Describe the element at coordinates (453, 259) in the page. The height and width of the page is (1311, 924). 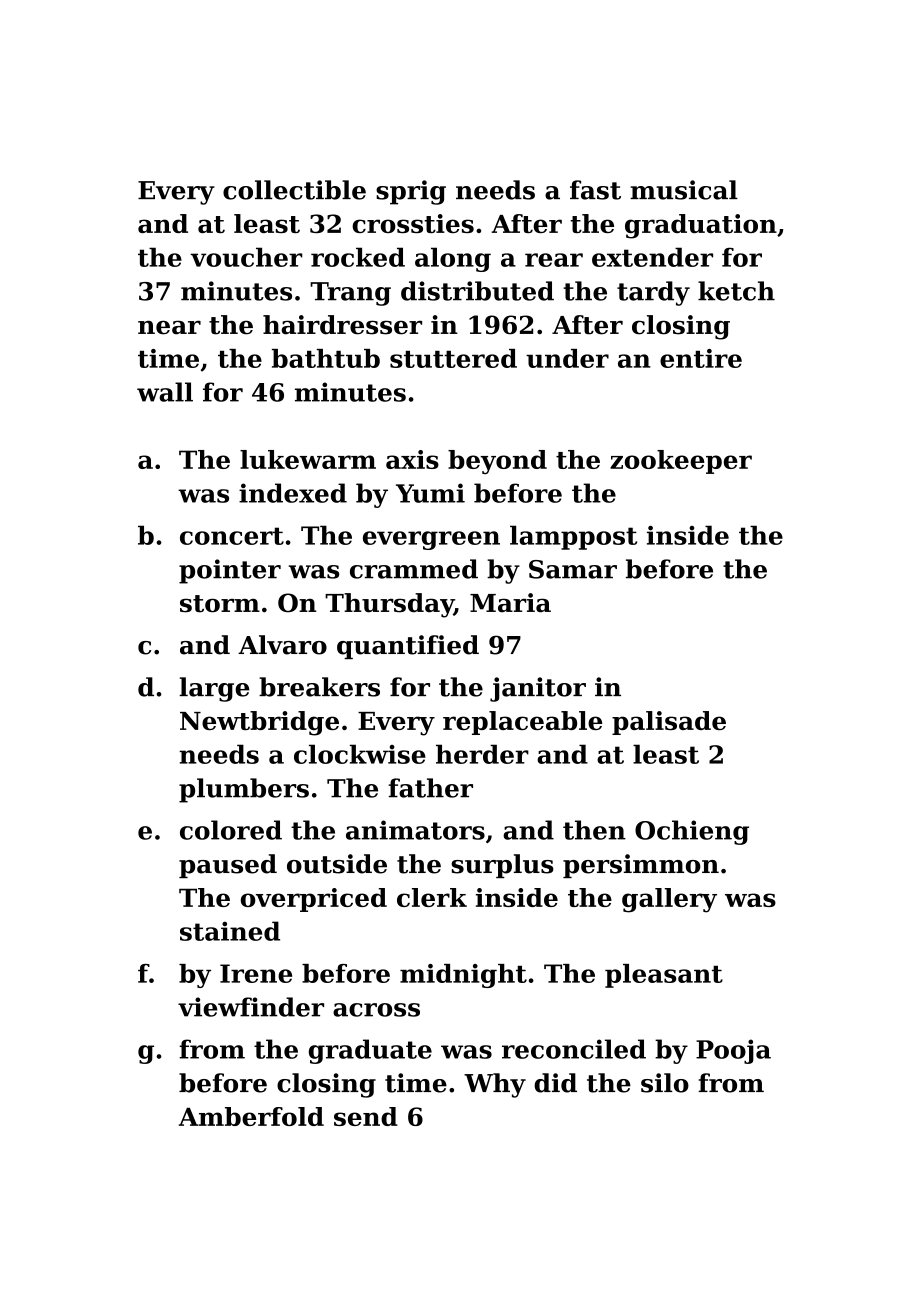
I see `along` at that location.
